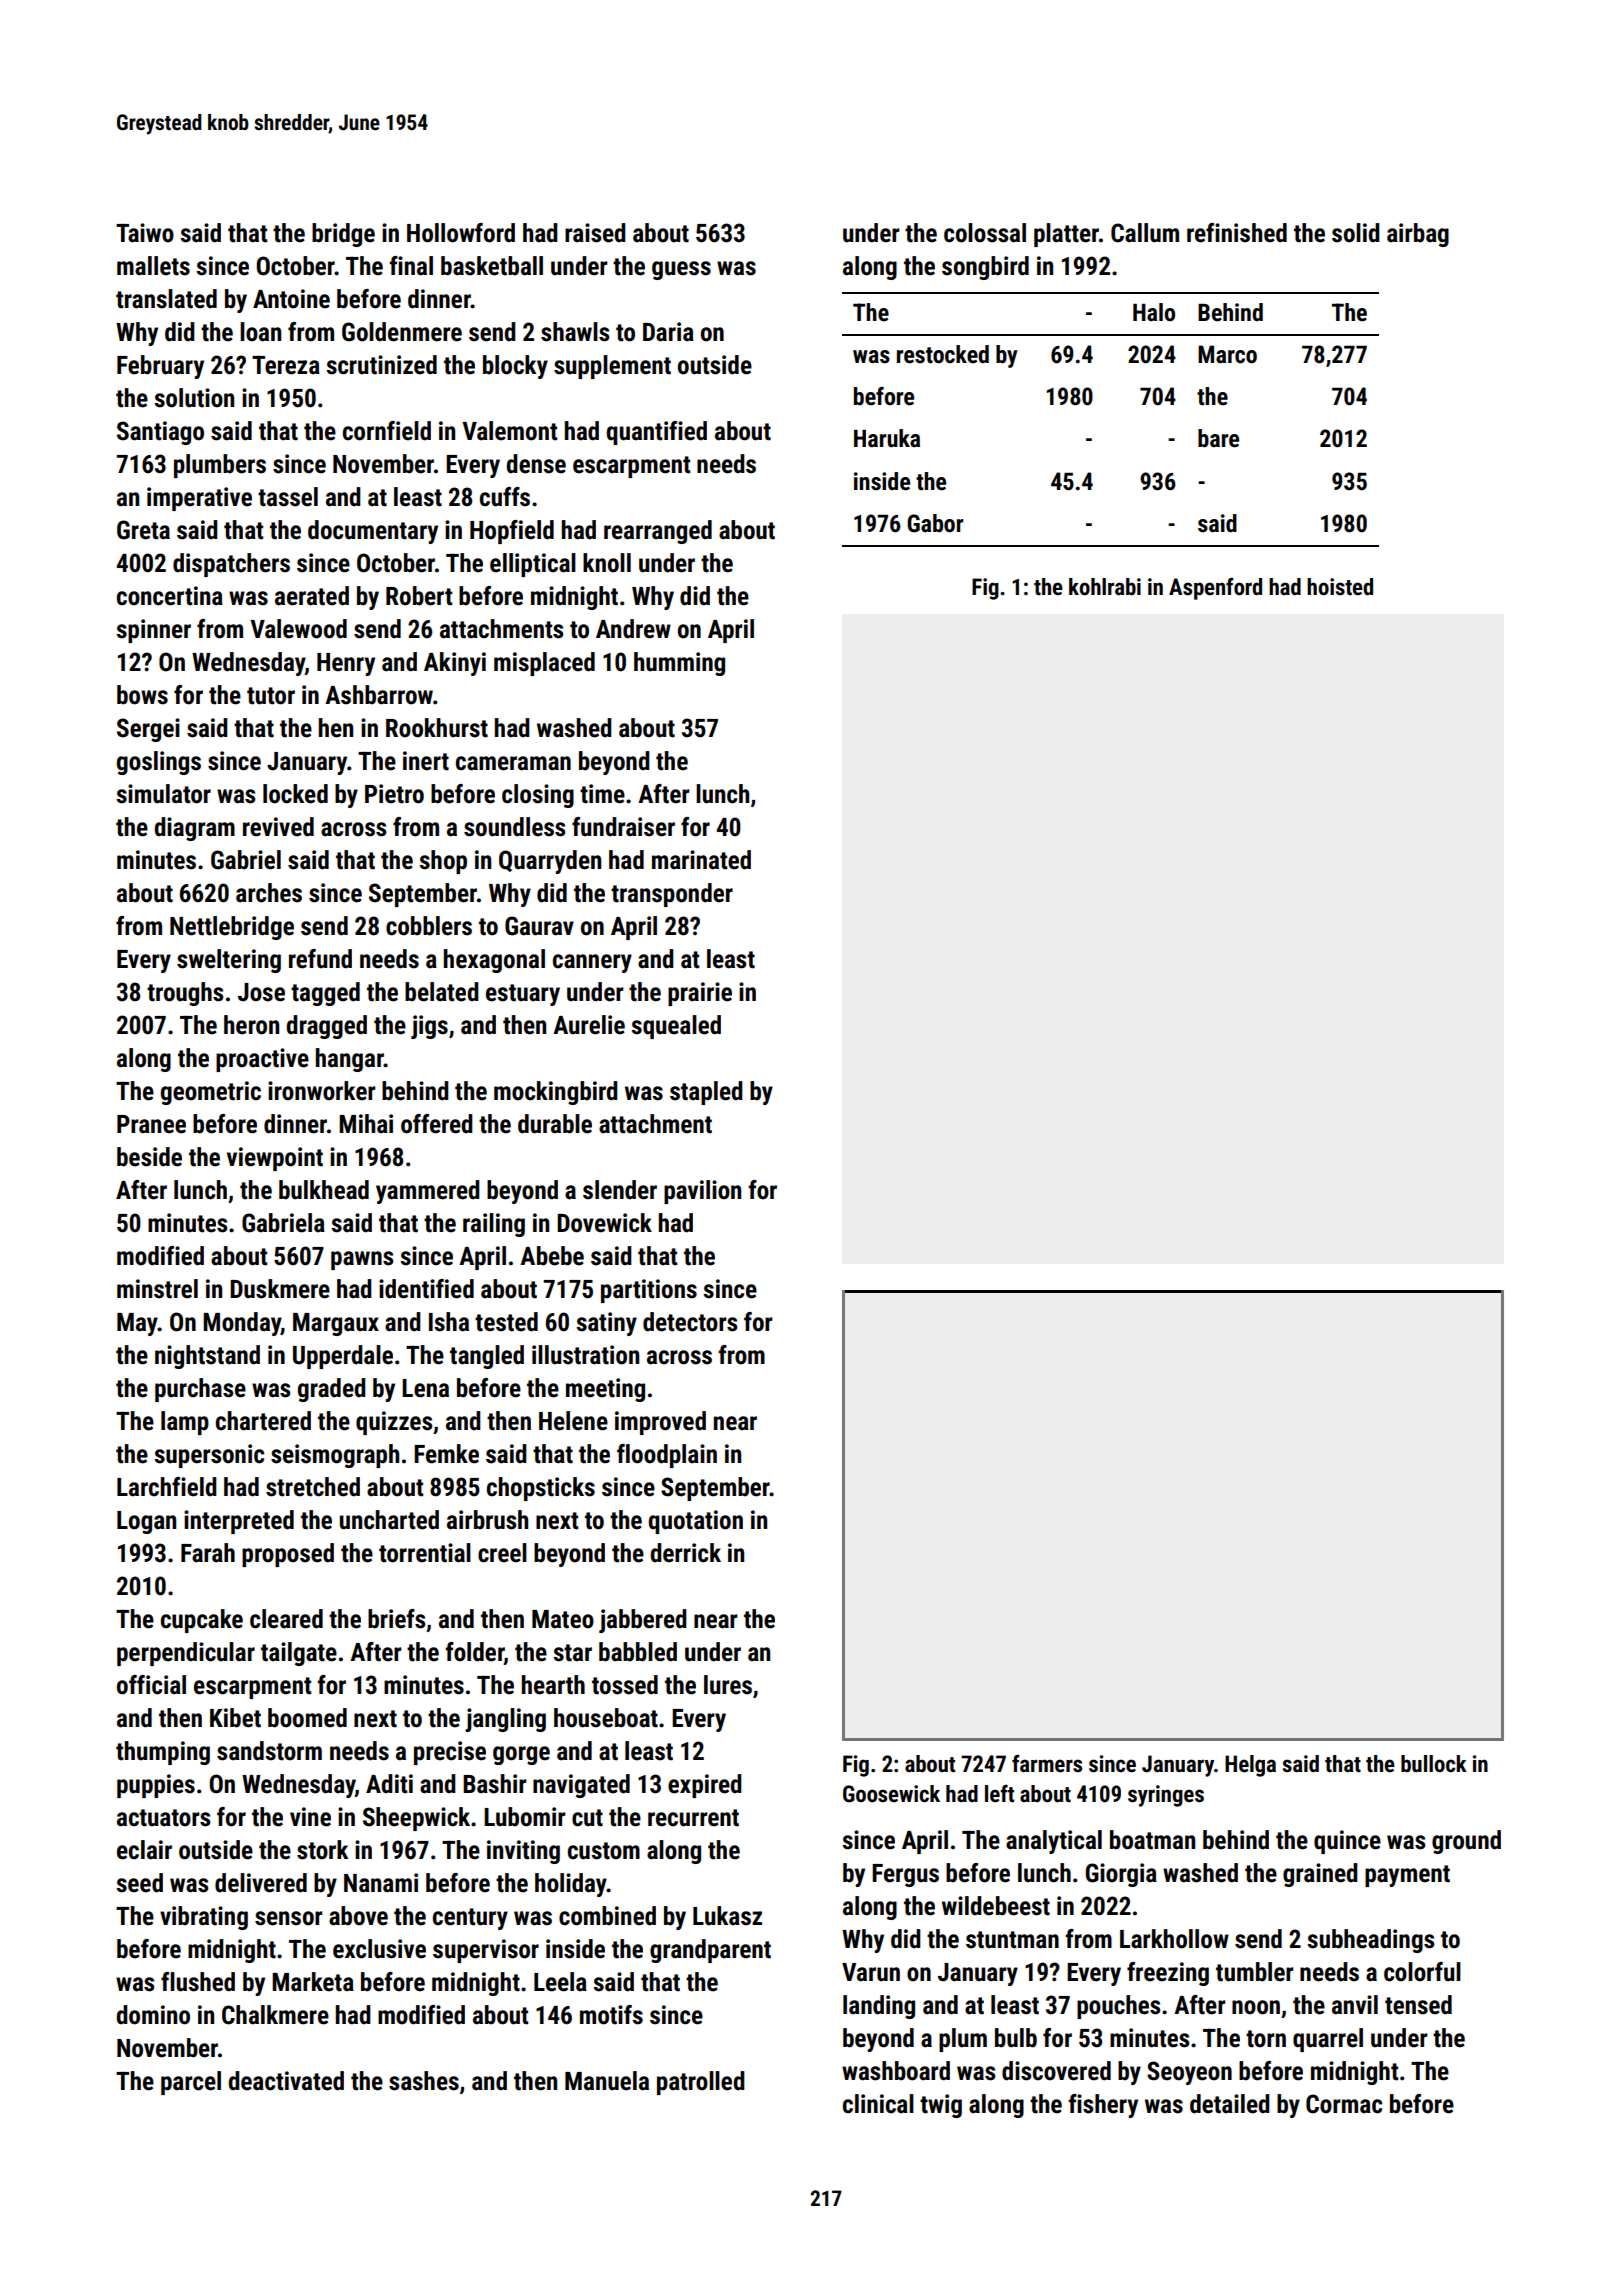 The height and width of the screenshot is (2292, 1620). What do you see at coordinates (702, 1192) in the screenshot?
I see `pavilion` at bounding box center [702, 1192].
